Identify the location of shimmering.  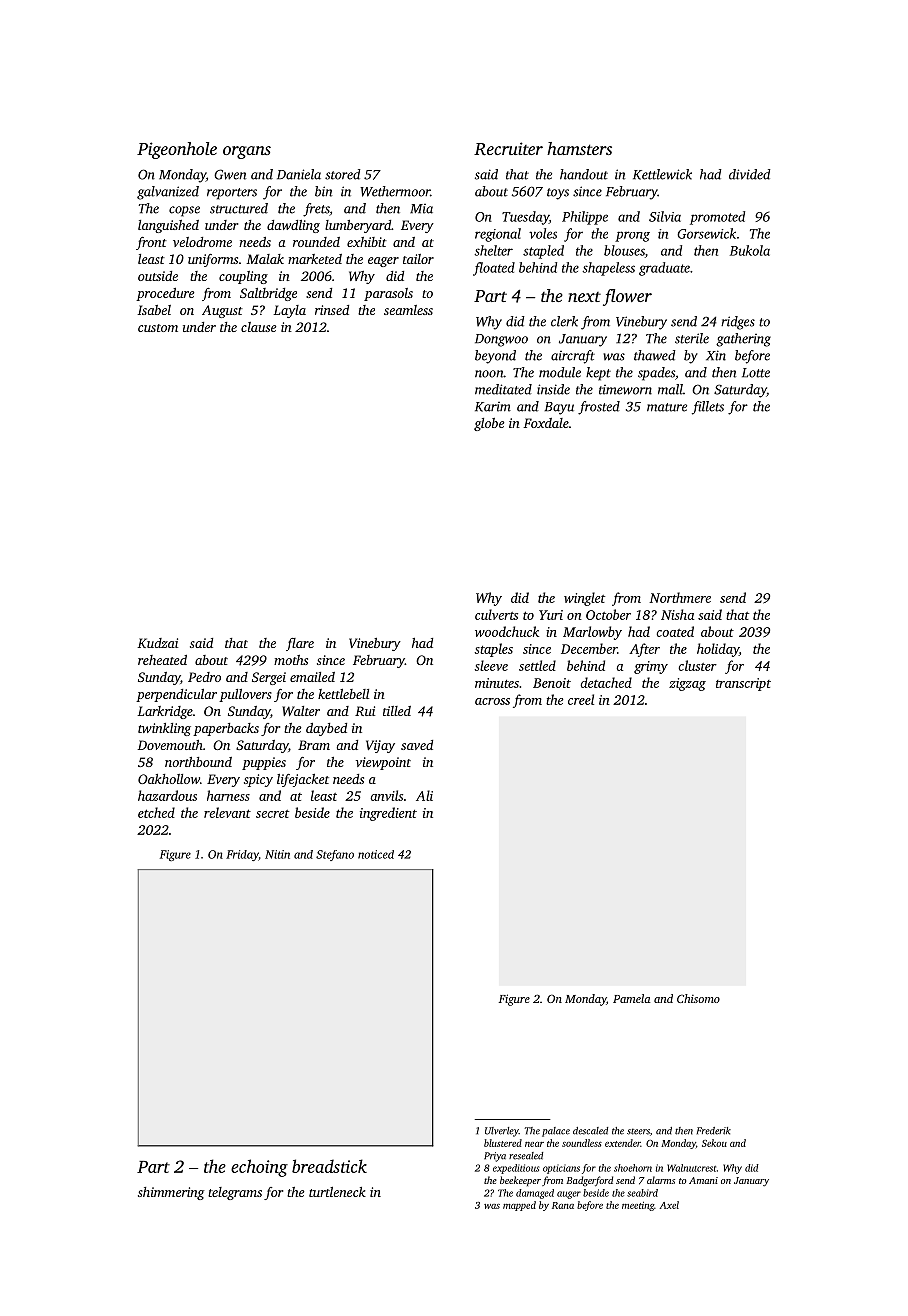
(171, 1193).
